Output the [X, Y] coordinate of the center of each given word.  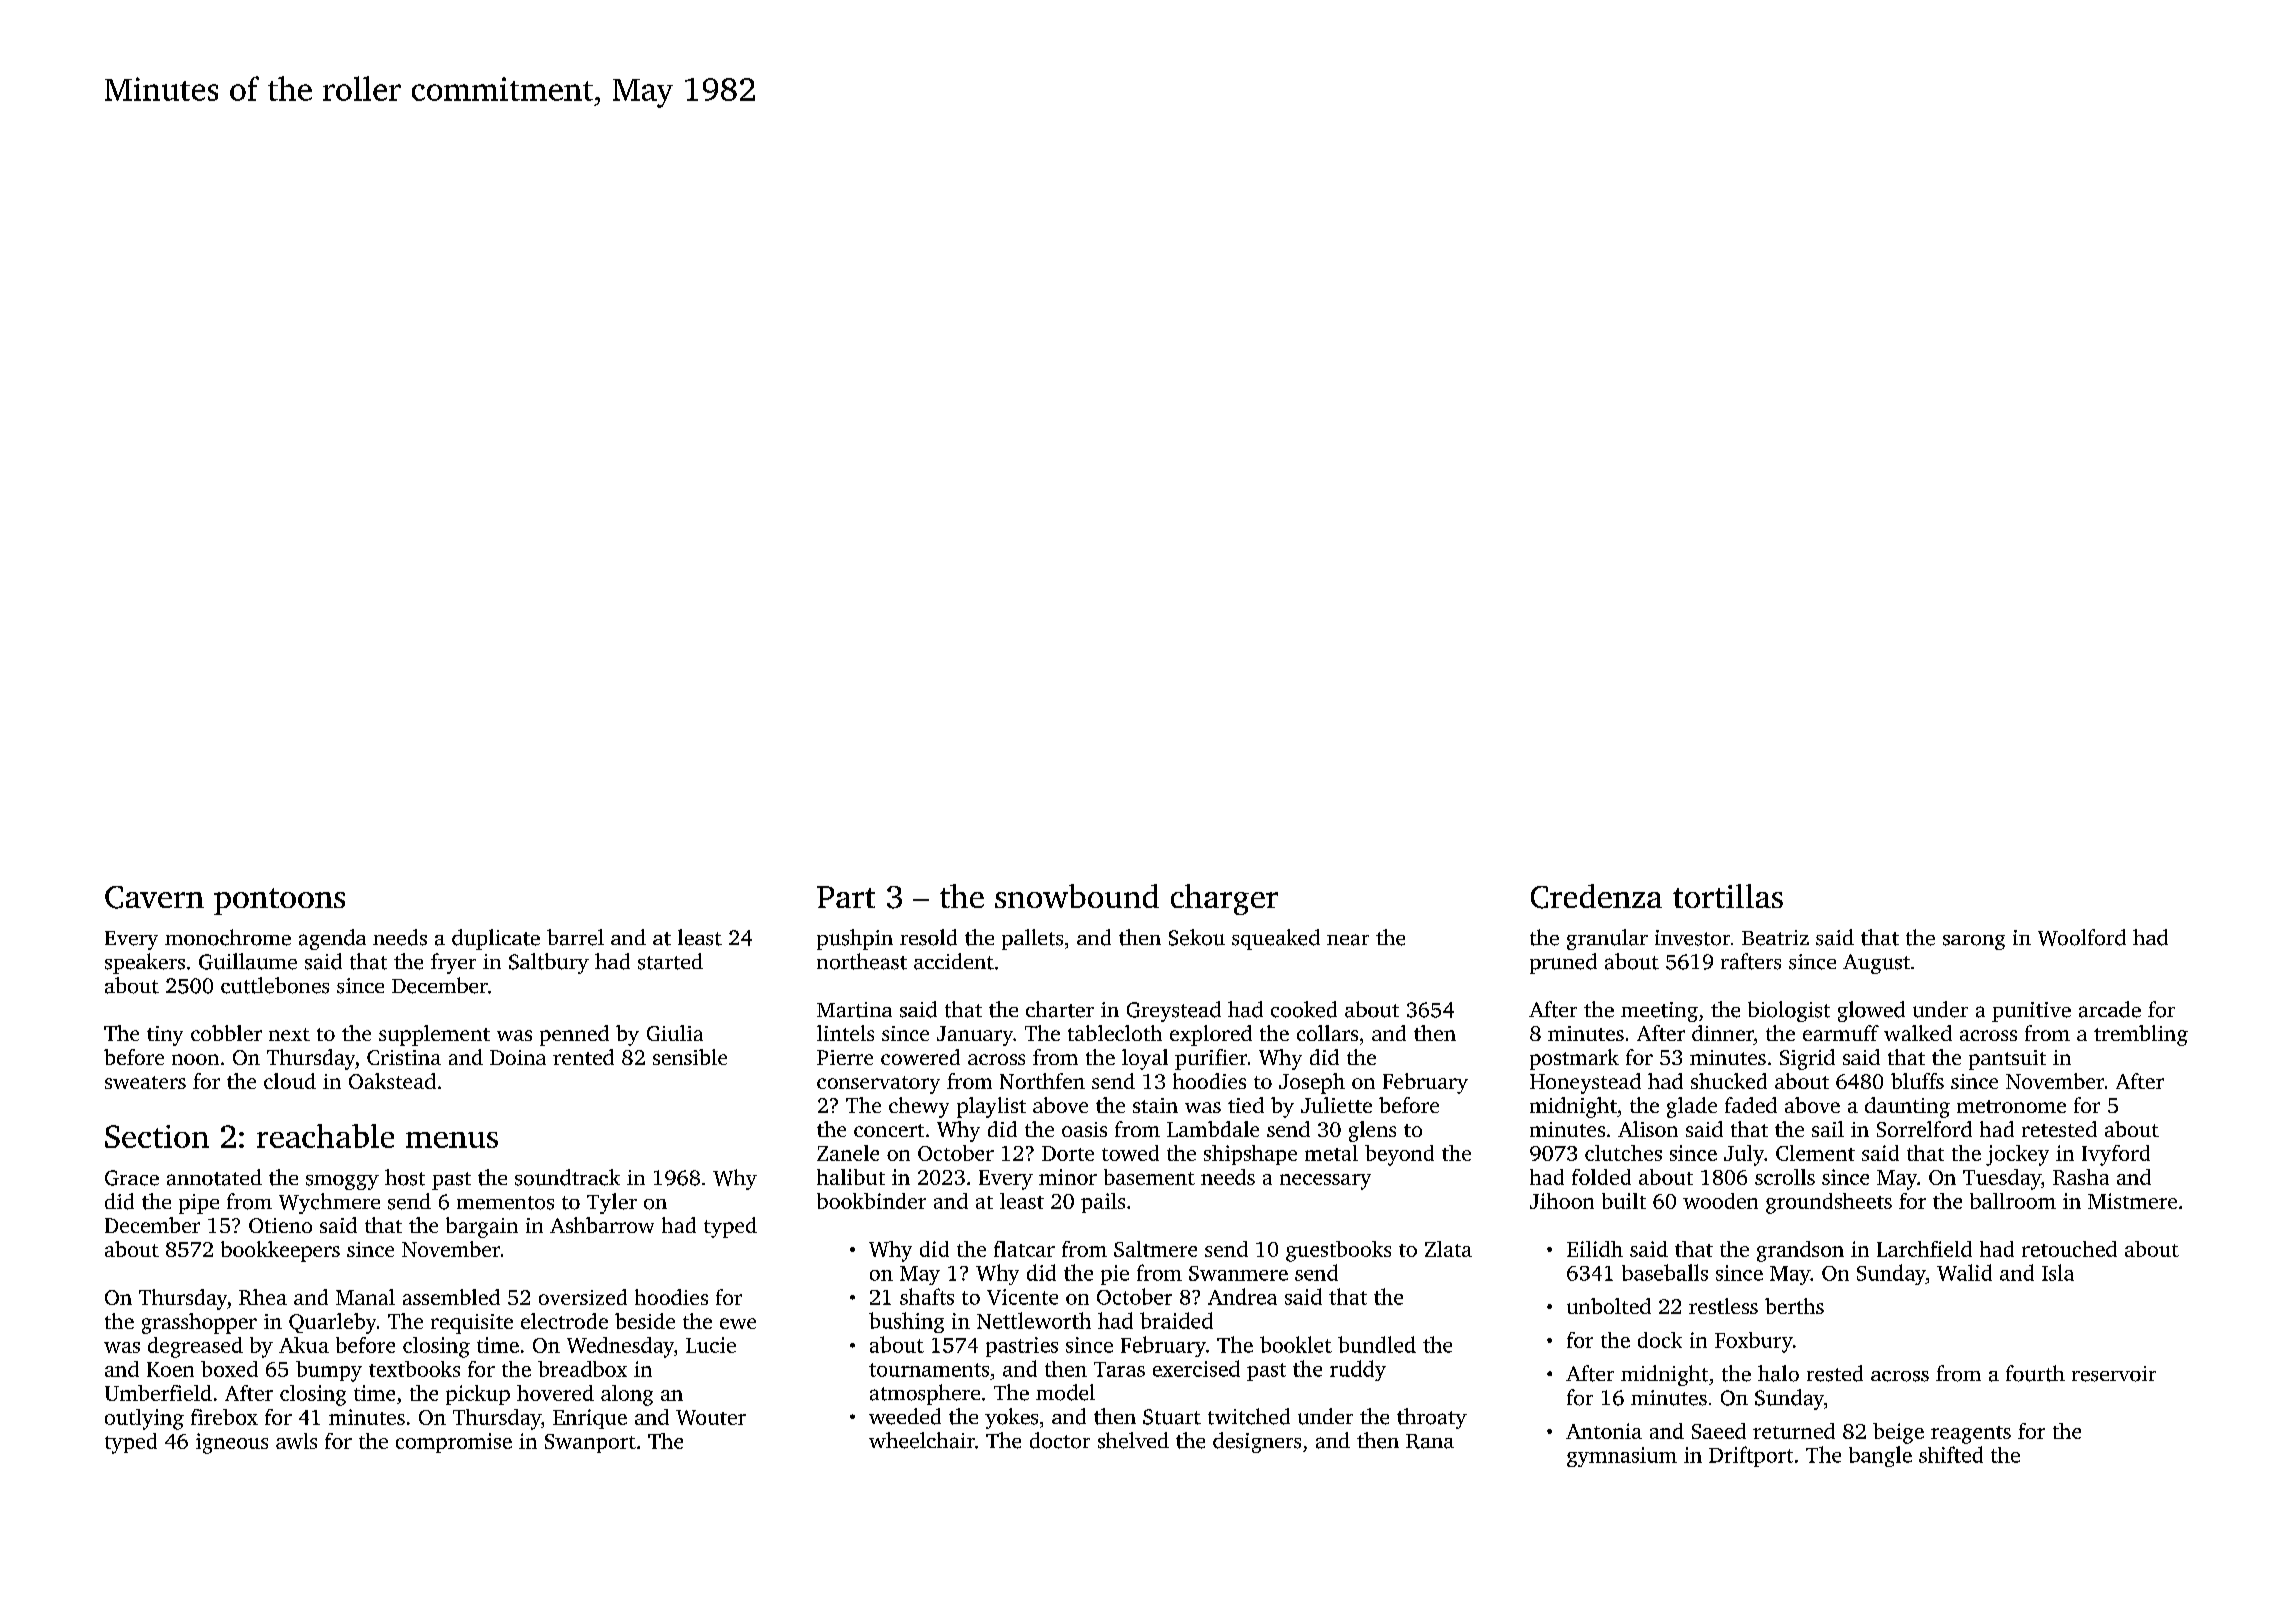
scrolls [1785, 1177]
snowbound [1077, 896]
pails [1103, 1203]
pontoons [279, 901]
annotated [214, 1177]
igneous [232, 1443]
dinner [1723, 1033]
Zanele [848, 1153]
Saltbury [549, 963]
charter [1060, 1009]
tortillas [1728, 896]
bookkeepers [280, 1251]
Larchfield [1924, 1249]
